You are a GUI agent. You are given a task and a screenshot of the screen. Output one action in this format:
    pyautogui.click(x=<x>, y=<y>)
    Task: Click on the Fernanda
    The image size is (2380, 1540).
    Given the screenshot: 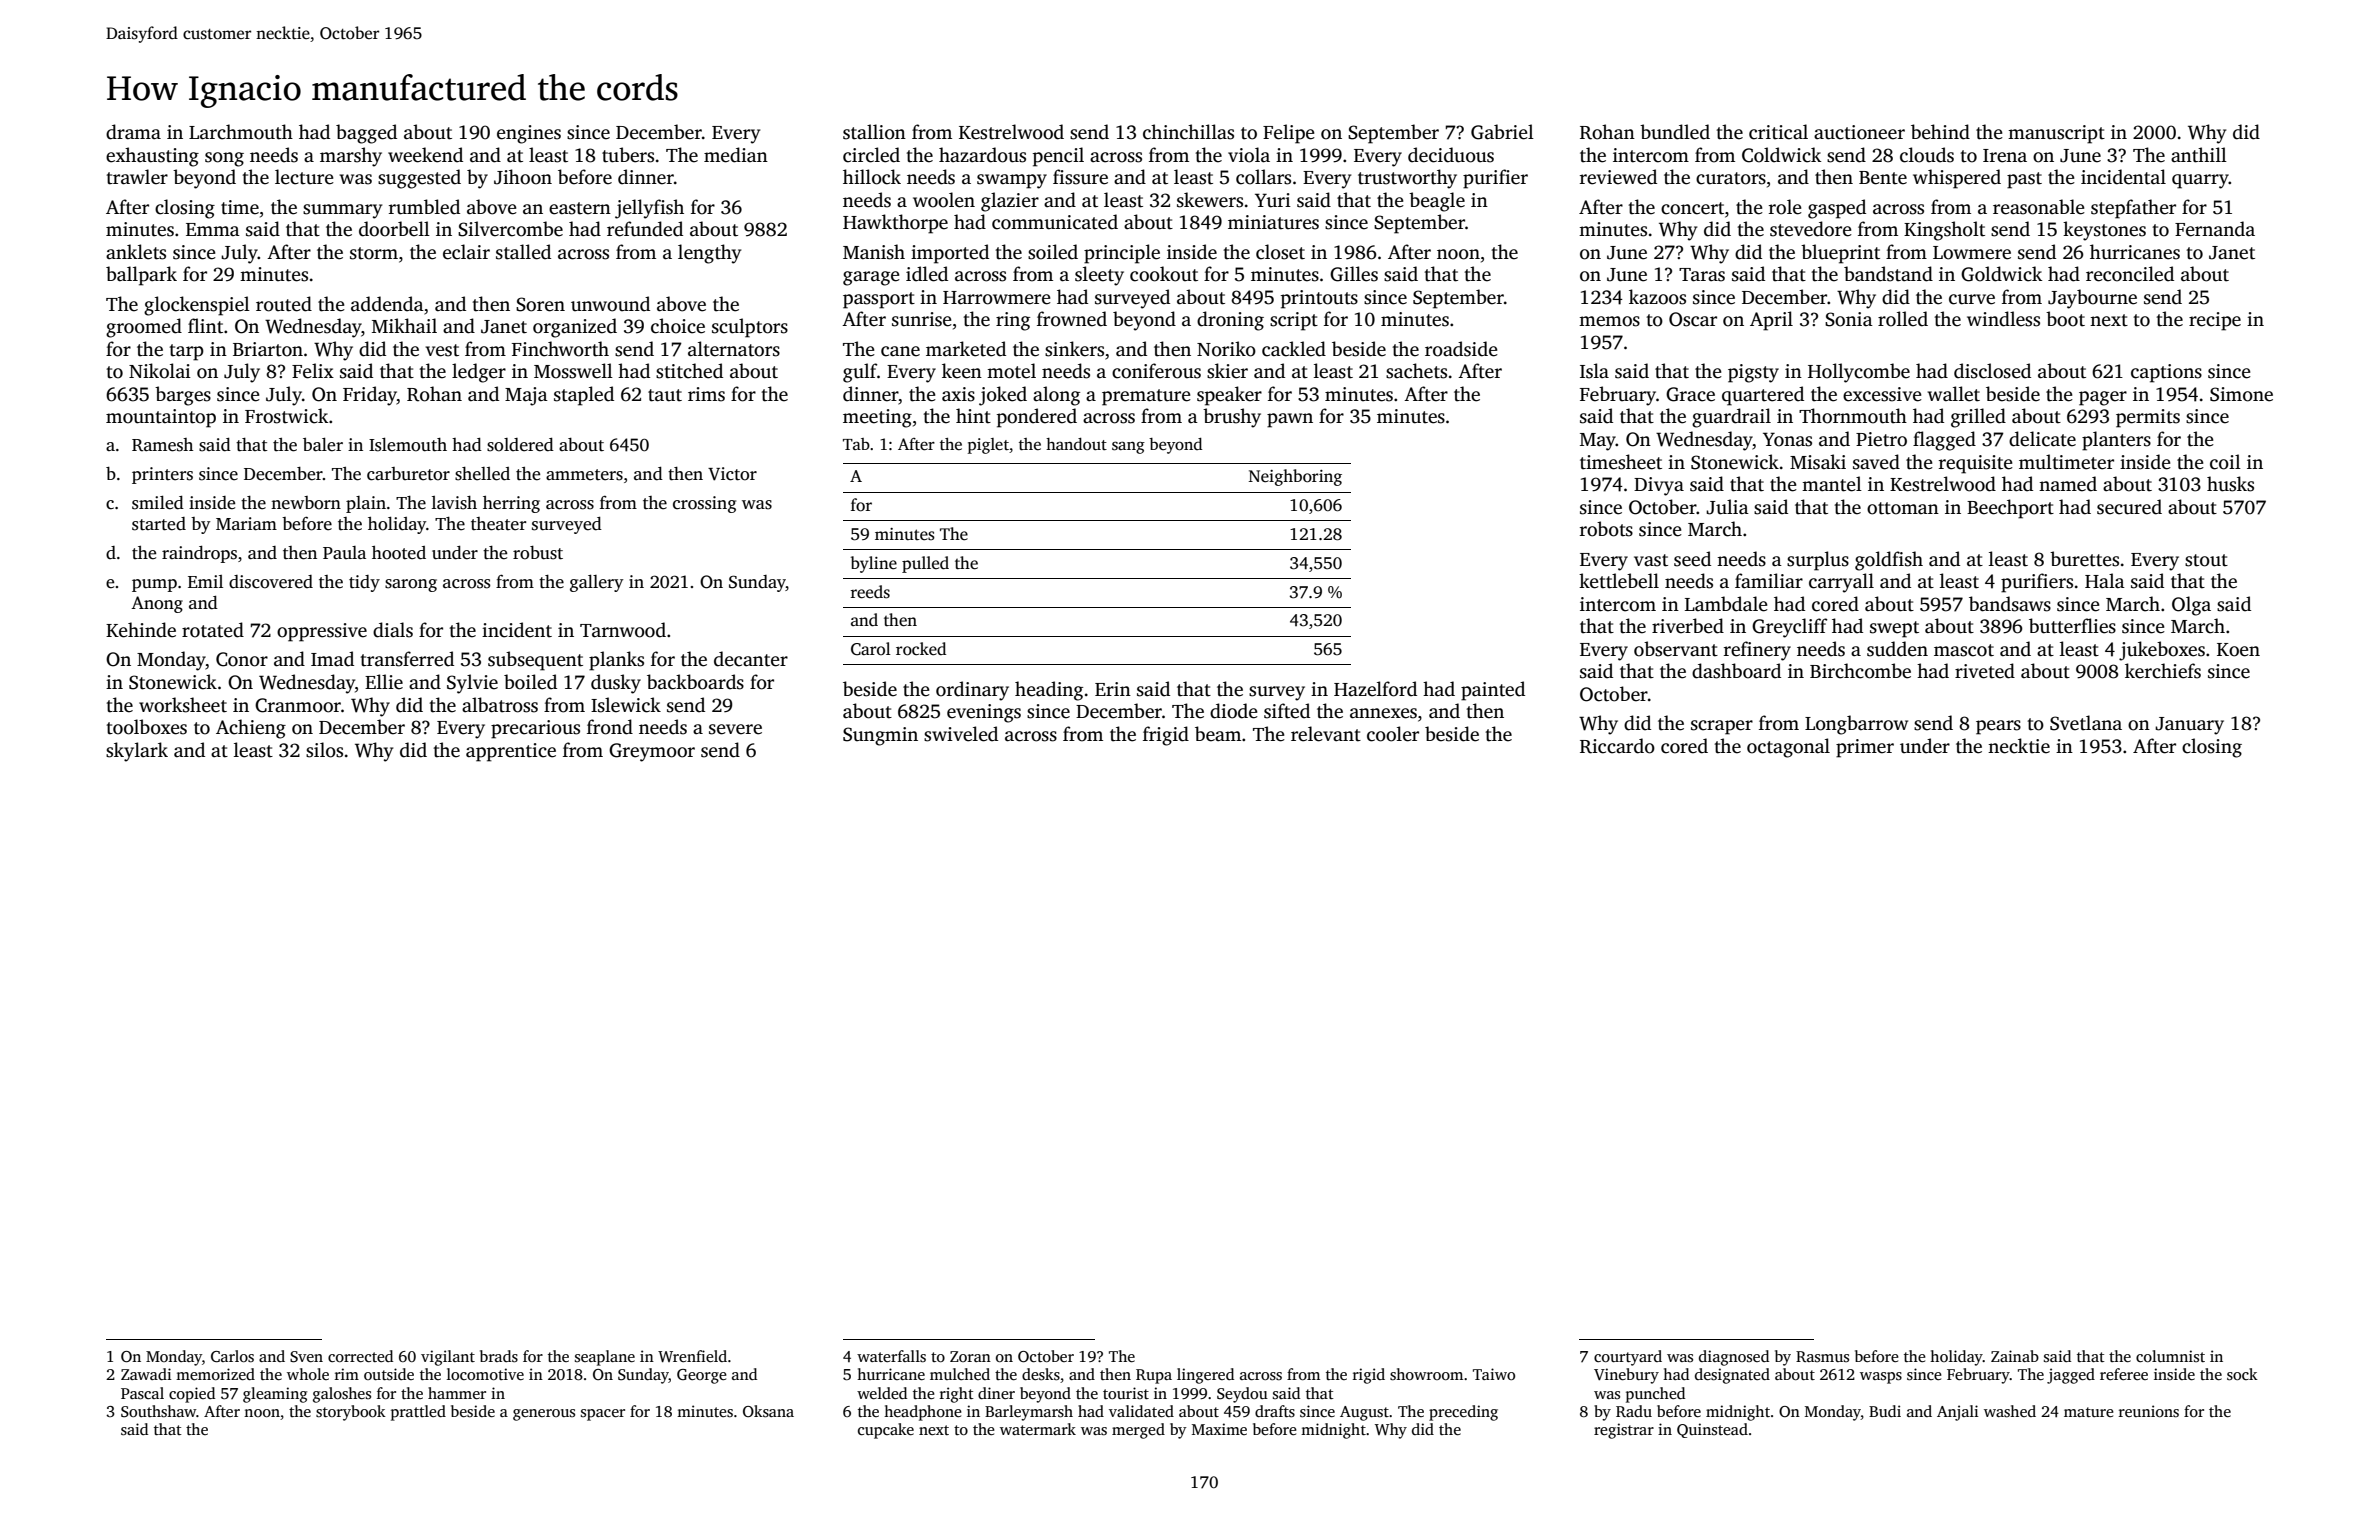 What is the action you would take?
    pyautogui.click(x=2215, y=229)
